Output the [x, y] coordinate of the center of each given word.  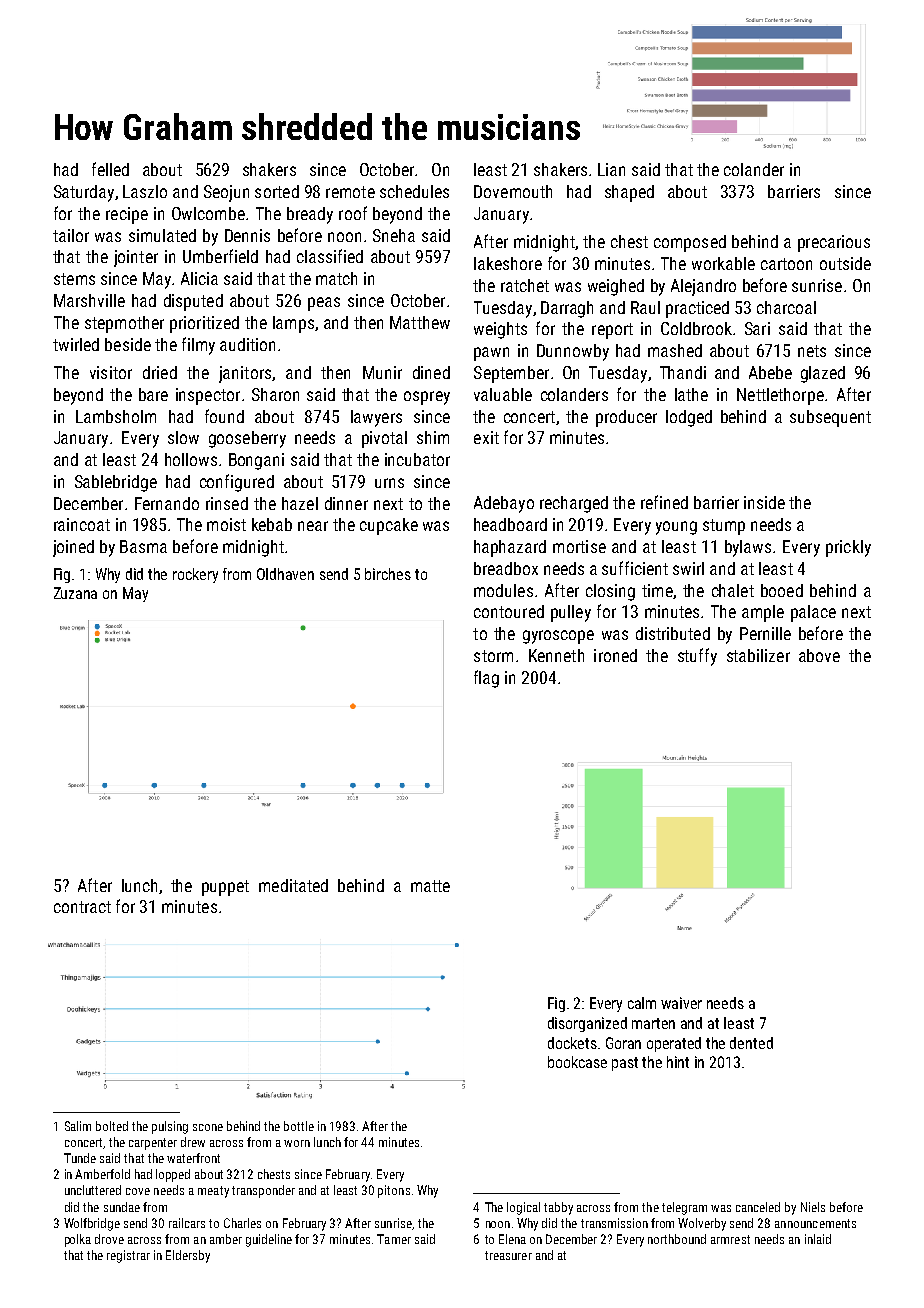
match [336, 278]
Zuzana [75, 593]
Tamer [394, 1239]
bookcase [577, 1062]
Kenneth [556, 655]
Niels [813, 1207]
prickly [848, 548]
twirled [76, 344]
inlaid [818, 1239]
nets [812, 351]
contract [82, 907]
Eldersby [188, 1256]
